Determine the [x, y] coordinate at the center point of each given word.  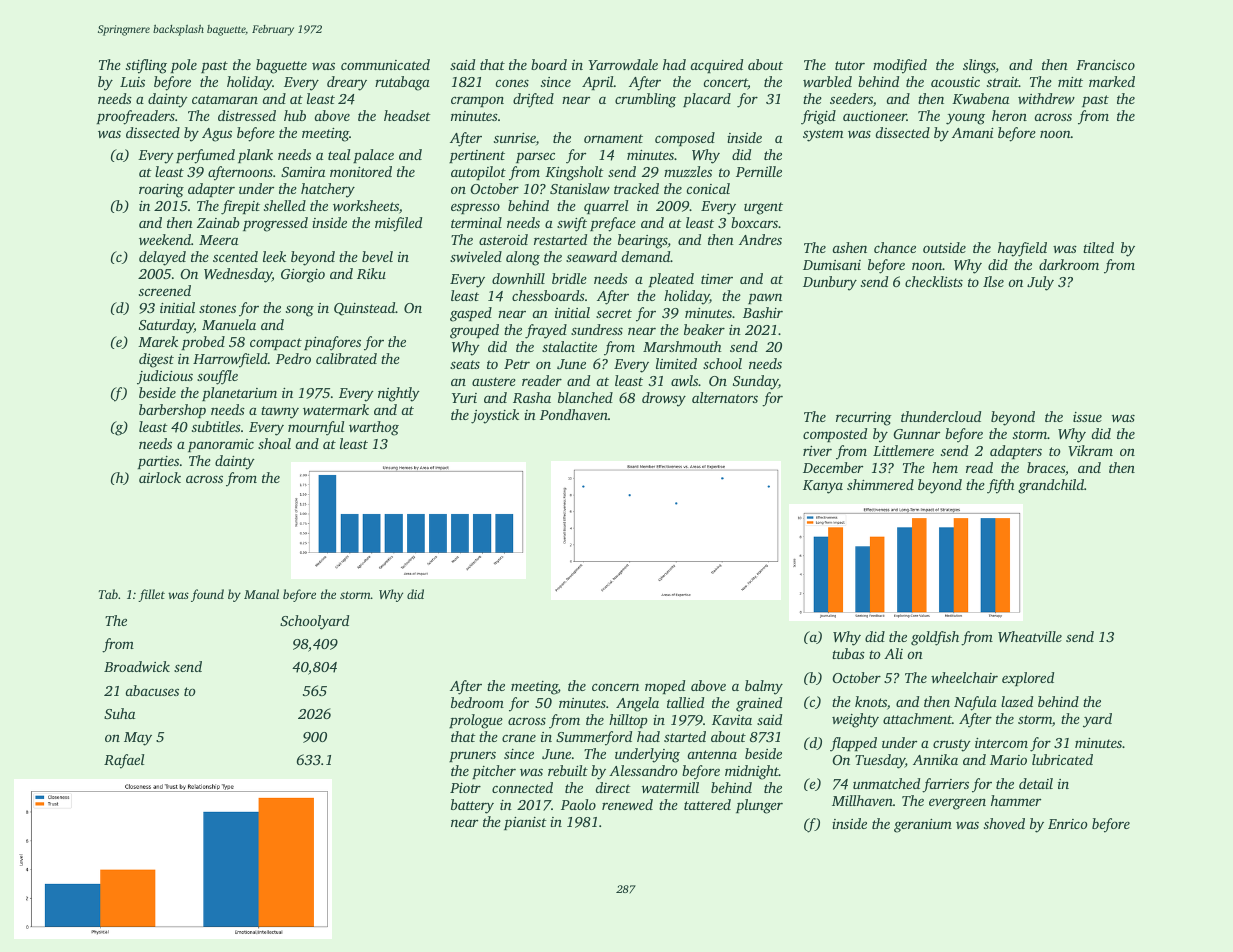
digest [156, 360]
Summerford [594, 738]
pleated [671, 280]
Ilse [993, 281]
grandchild [1051, 486]
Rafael [124, 761]
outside [944, 247]
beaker [704, 329]
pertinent [477, 156]
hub [295, 115]
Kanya [823, 487]
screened [165, 290]
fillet [151, 595]
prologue [476, 721]
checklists [934, 281]
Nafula [975, 703]
